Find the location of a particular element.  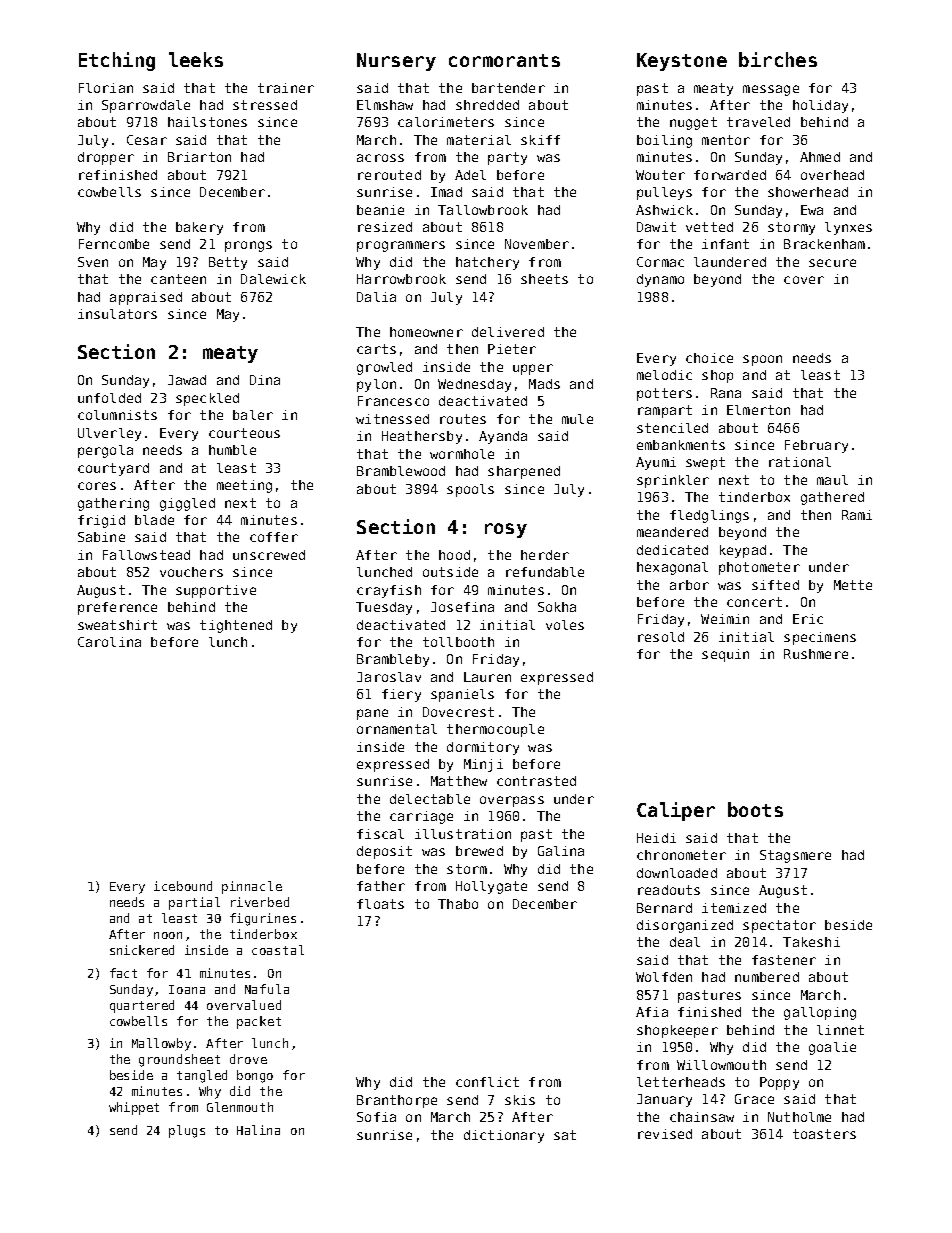

witnessed is located at coordinates (392, 419).
